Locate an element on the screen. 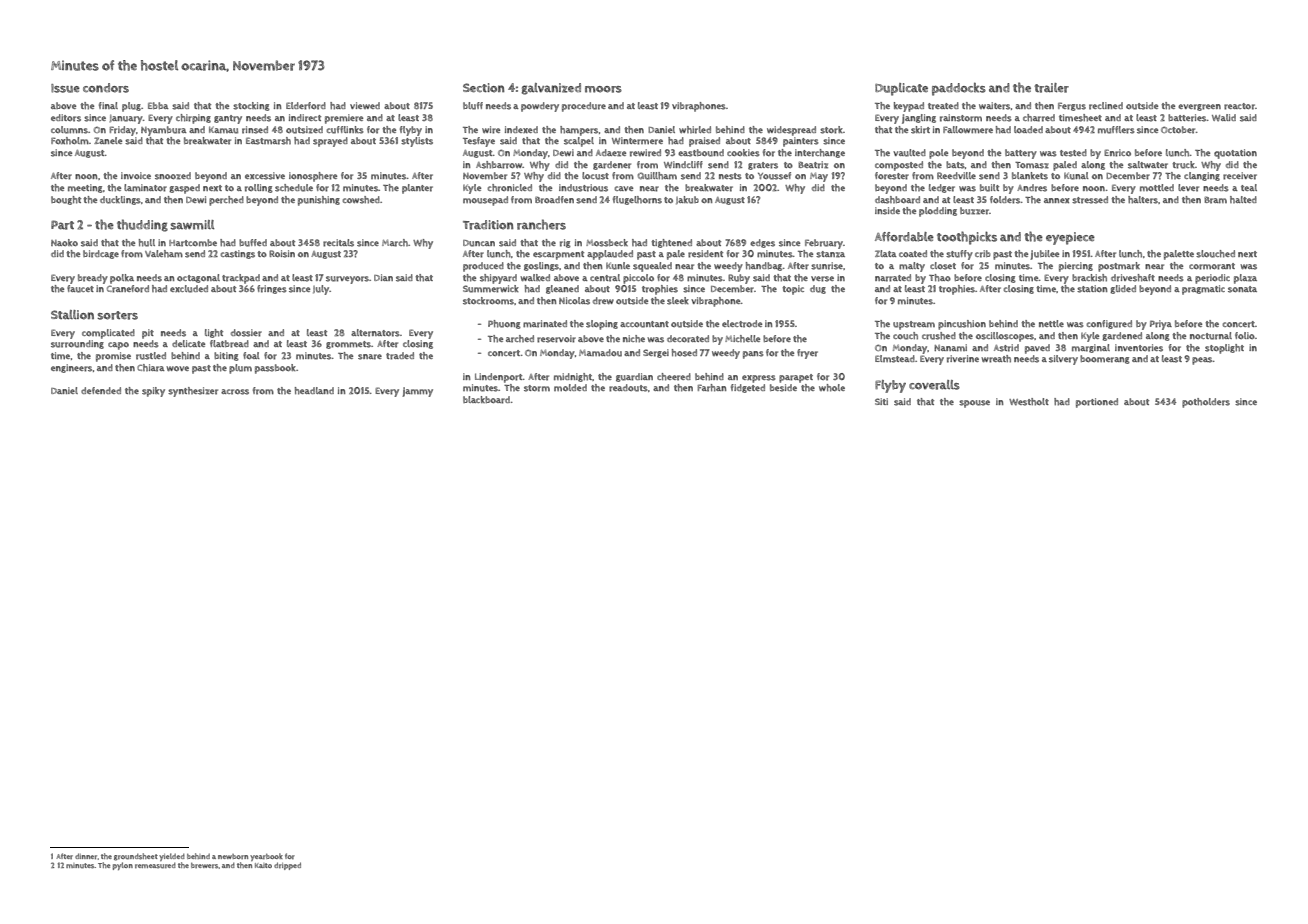  trailer is located at coordinates (1051, 88).
